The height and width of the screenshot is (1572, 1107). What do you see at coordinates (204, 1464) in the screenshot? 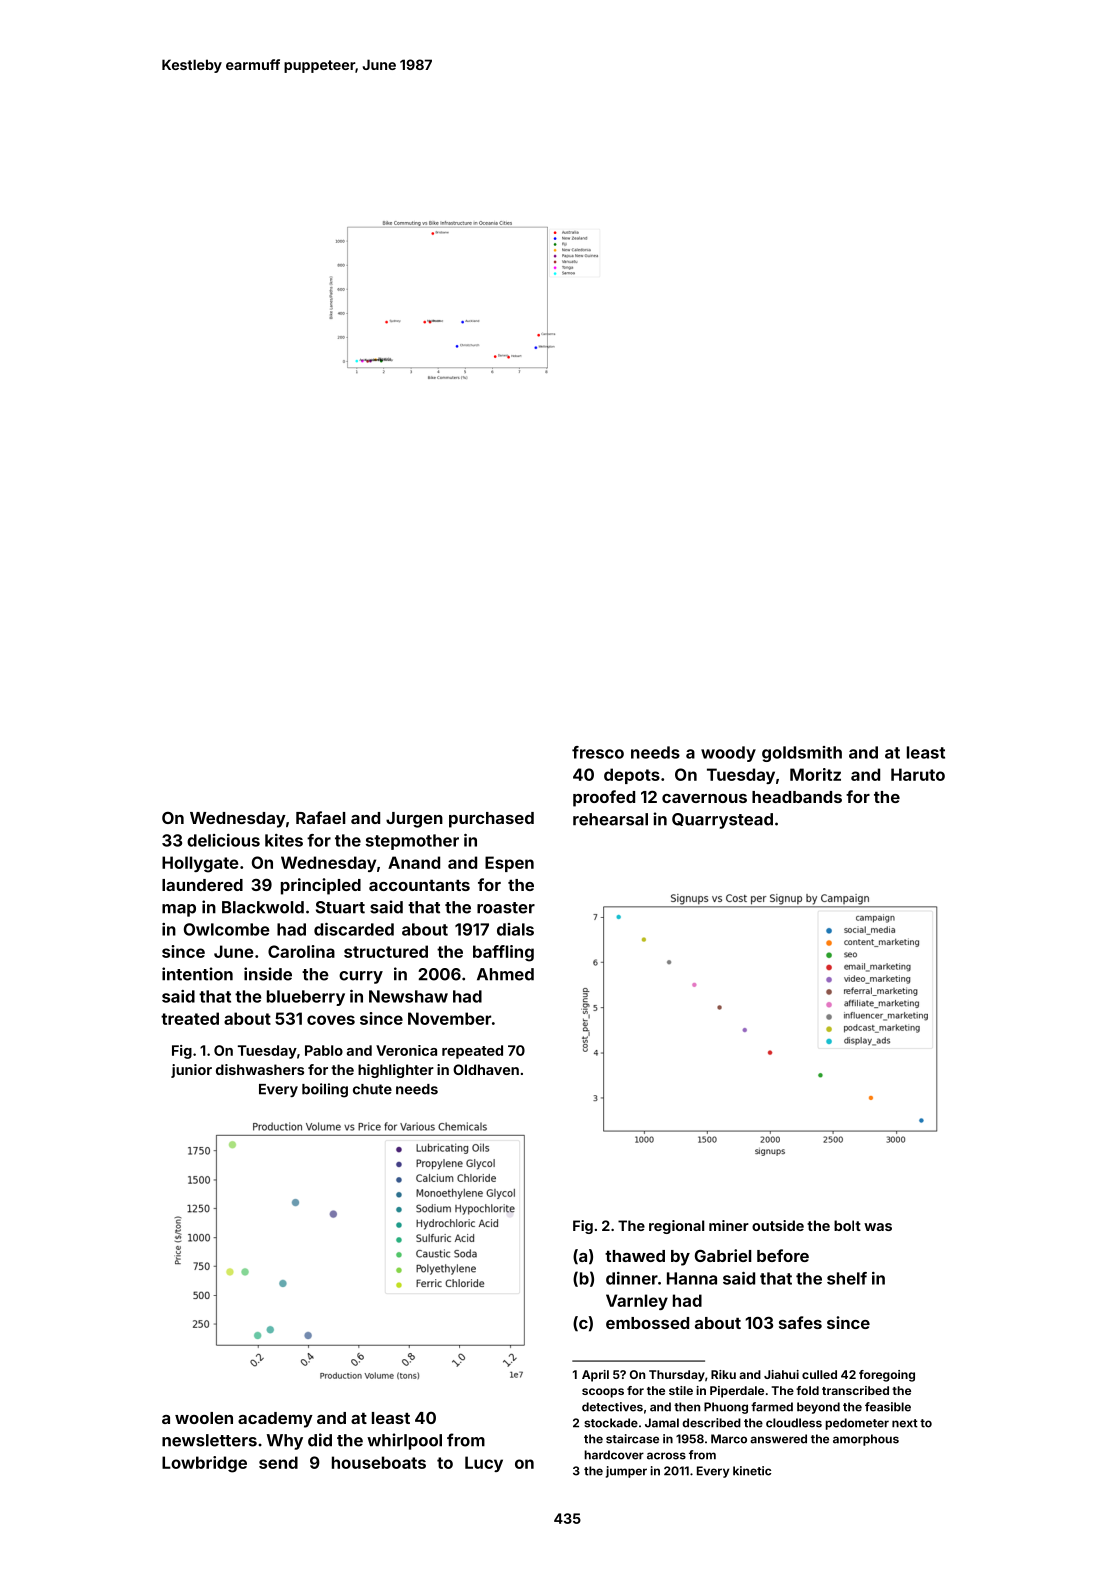
I see `Lowbridge` at bounding box center [204, 1464].
